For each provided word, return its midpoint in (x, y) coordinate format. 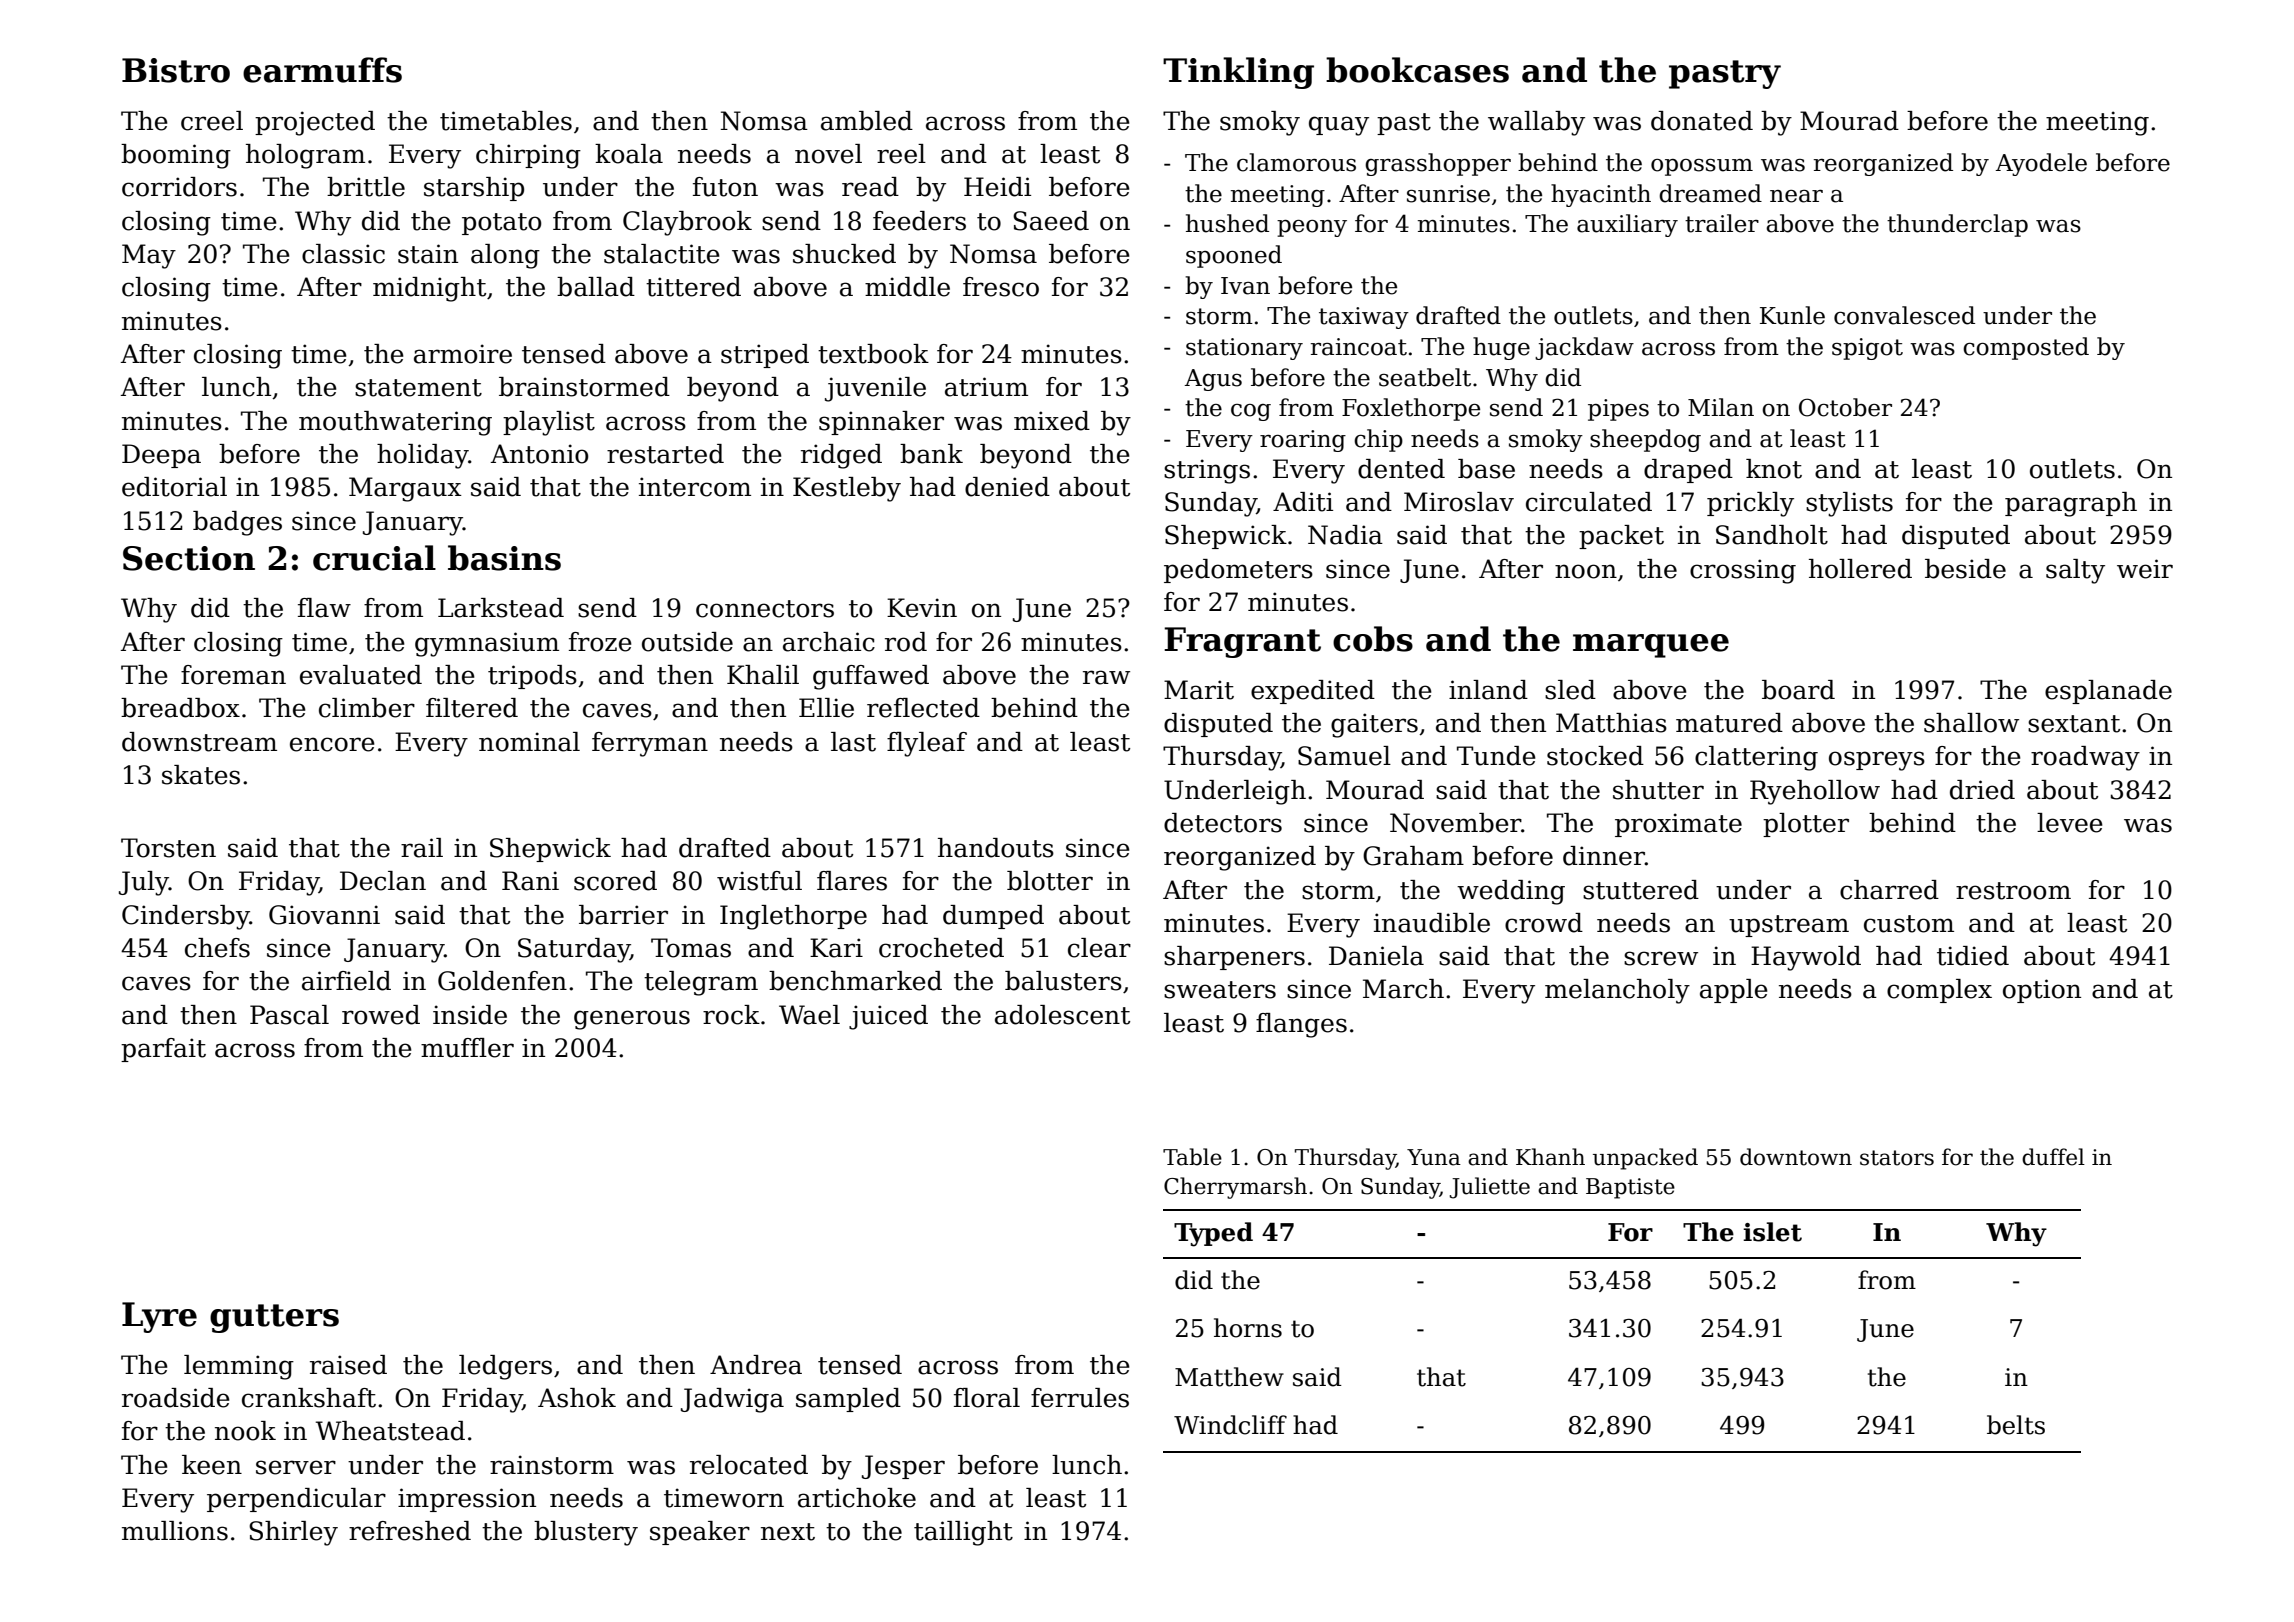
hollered (1860, 569)
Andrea (756, 1365)
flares (852, 881)
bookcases (1417, 70)
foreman (233, 675)
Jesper (903, 1467)
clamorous (1296, 162)
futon (725, 187)
